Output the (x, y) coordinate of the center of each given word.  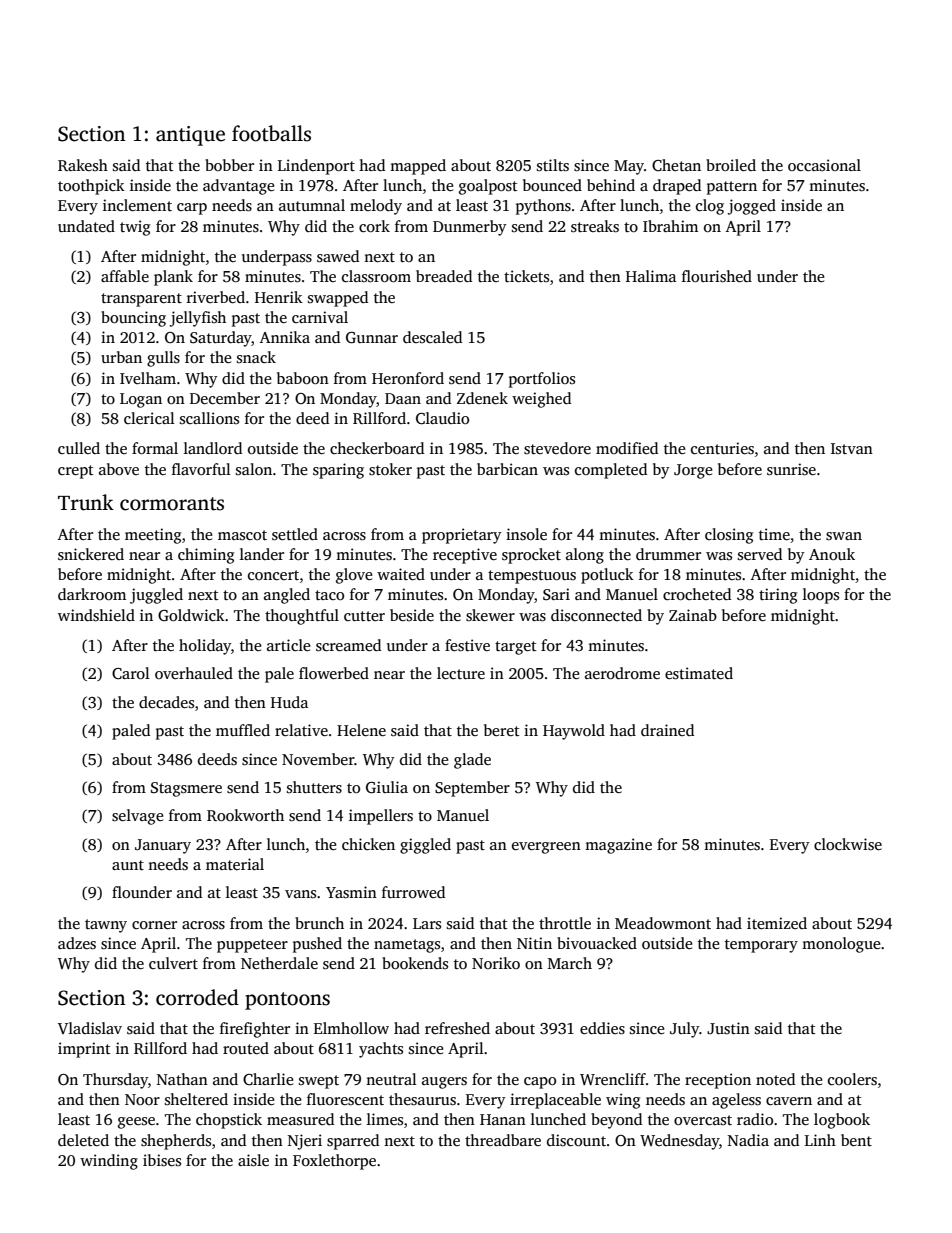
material (235, 864)
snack (256, 357)
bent (856, 1140)
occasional (824, 165)
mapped (418, 167)
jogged (751, 207)
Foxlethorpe (334, 1162)
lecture (461, 673)
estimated (699, 673)
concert (273, 575)
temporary (761, 946)
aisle (253, 1160)
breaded (444, 276)
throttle (565, 923)
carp (192, 209)
